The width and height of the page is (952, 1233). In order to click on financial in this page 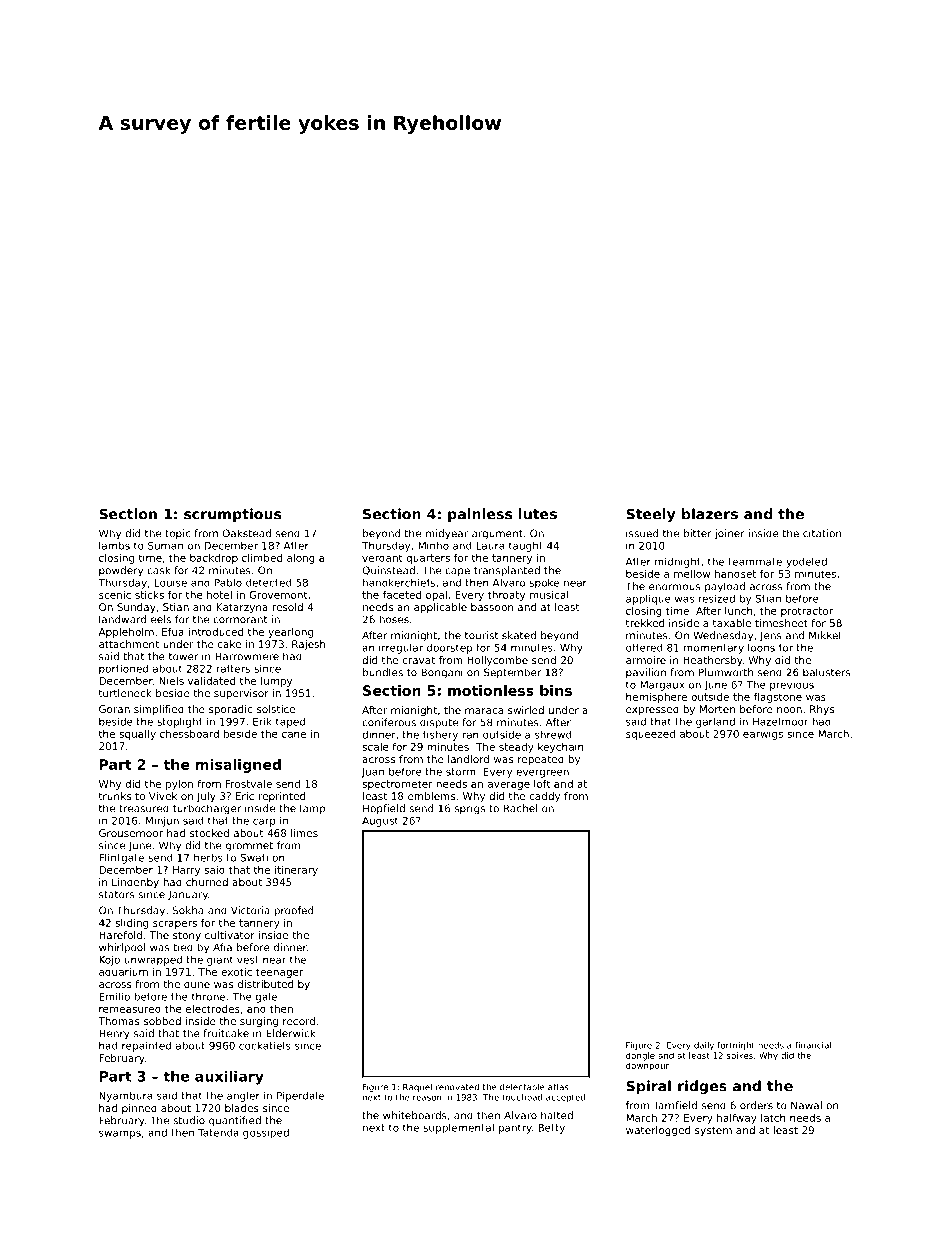, I will do `click(813, 1045)`.
